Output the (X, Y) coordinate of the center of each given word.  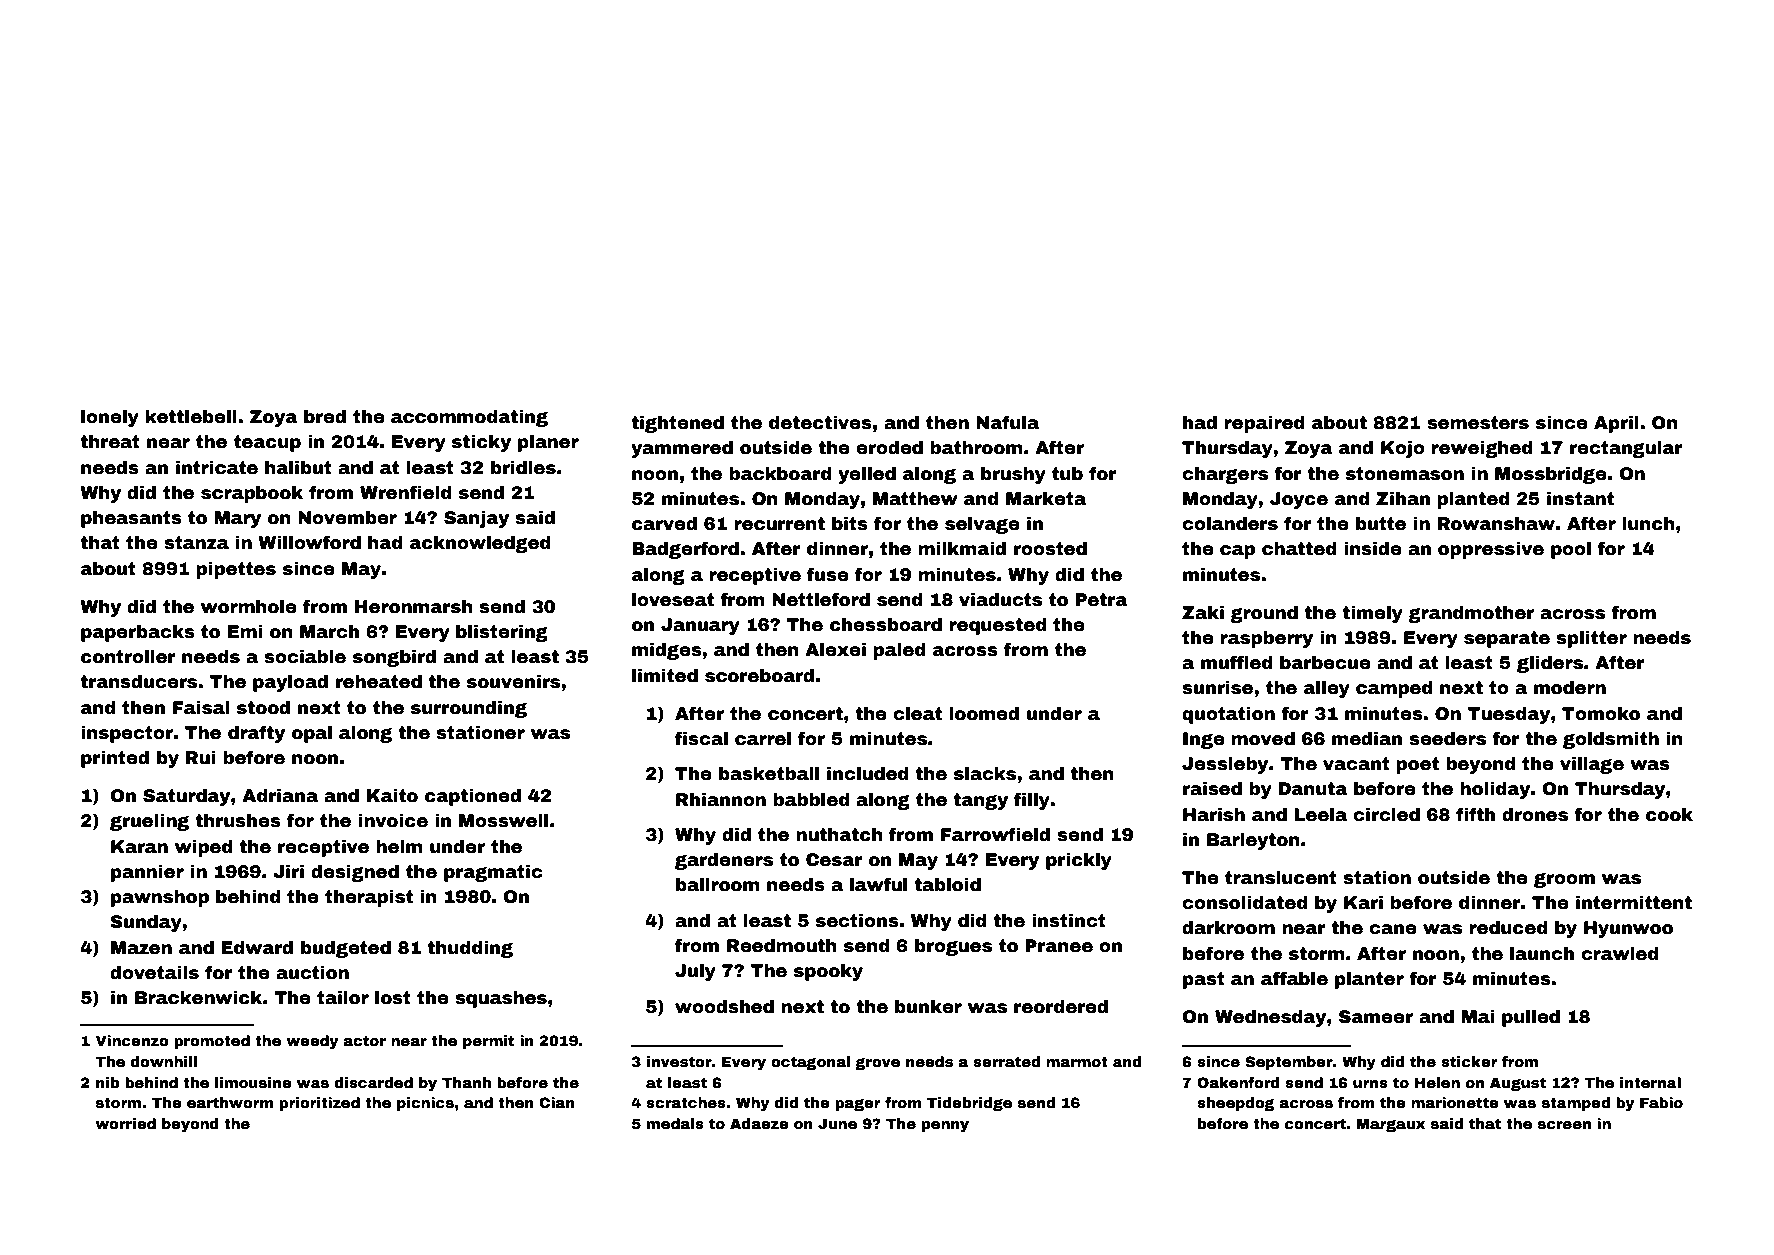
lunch (1648, 524)
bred (325, 417)
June (837, 1123)
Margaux (1391, 1125)
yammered (682, 449)
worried (125, 1123)
